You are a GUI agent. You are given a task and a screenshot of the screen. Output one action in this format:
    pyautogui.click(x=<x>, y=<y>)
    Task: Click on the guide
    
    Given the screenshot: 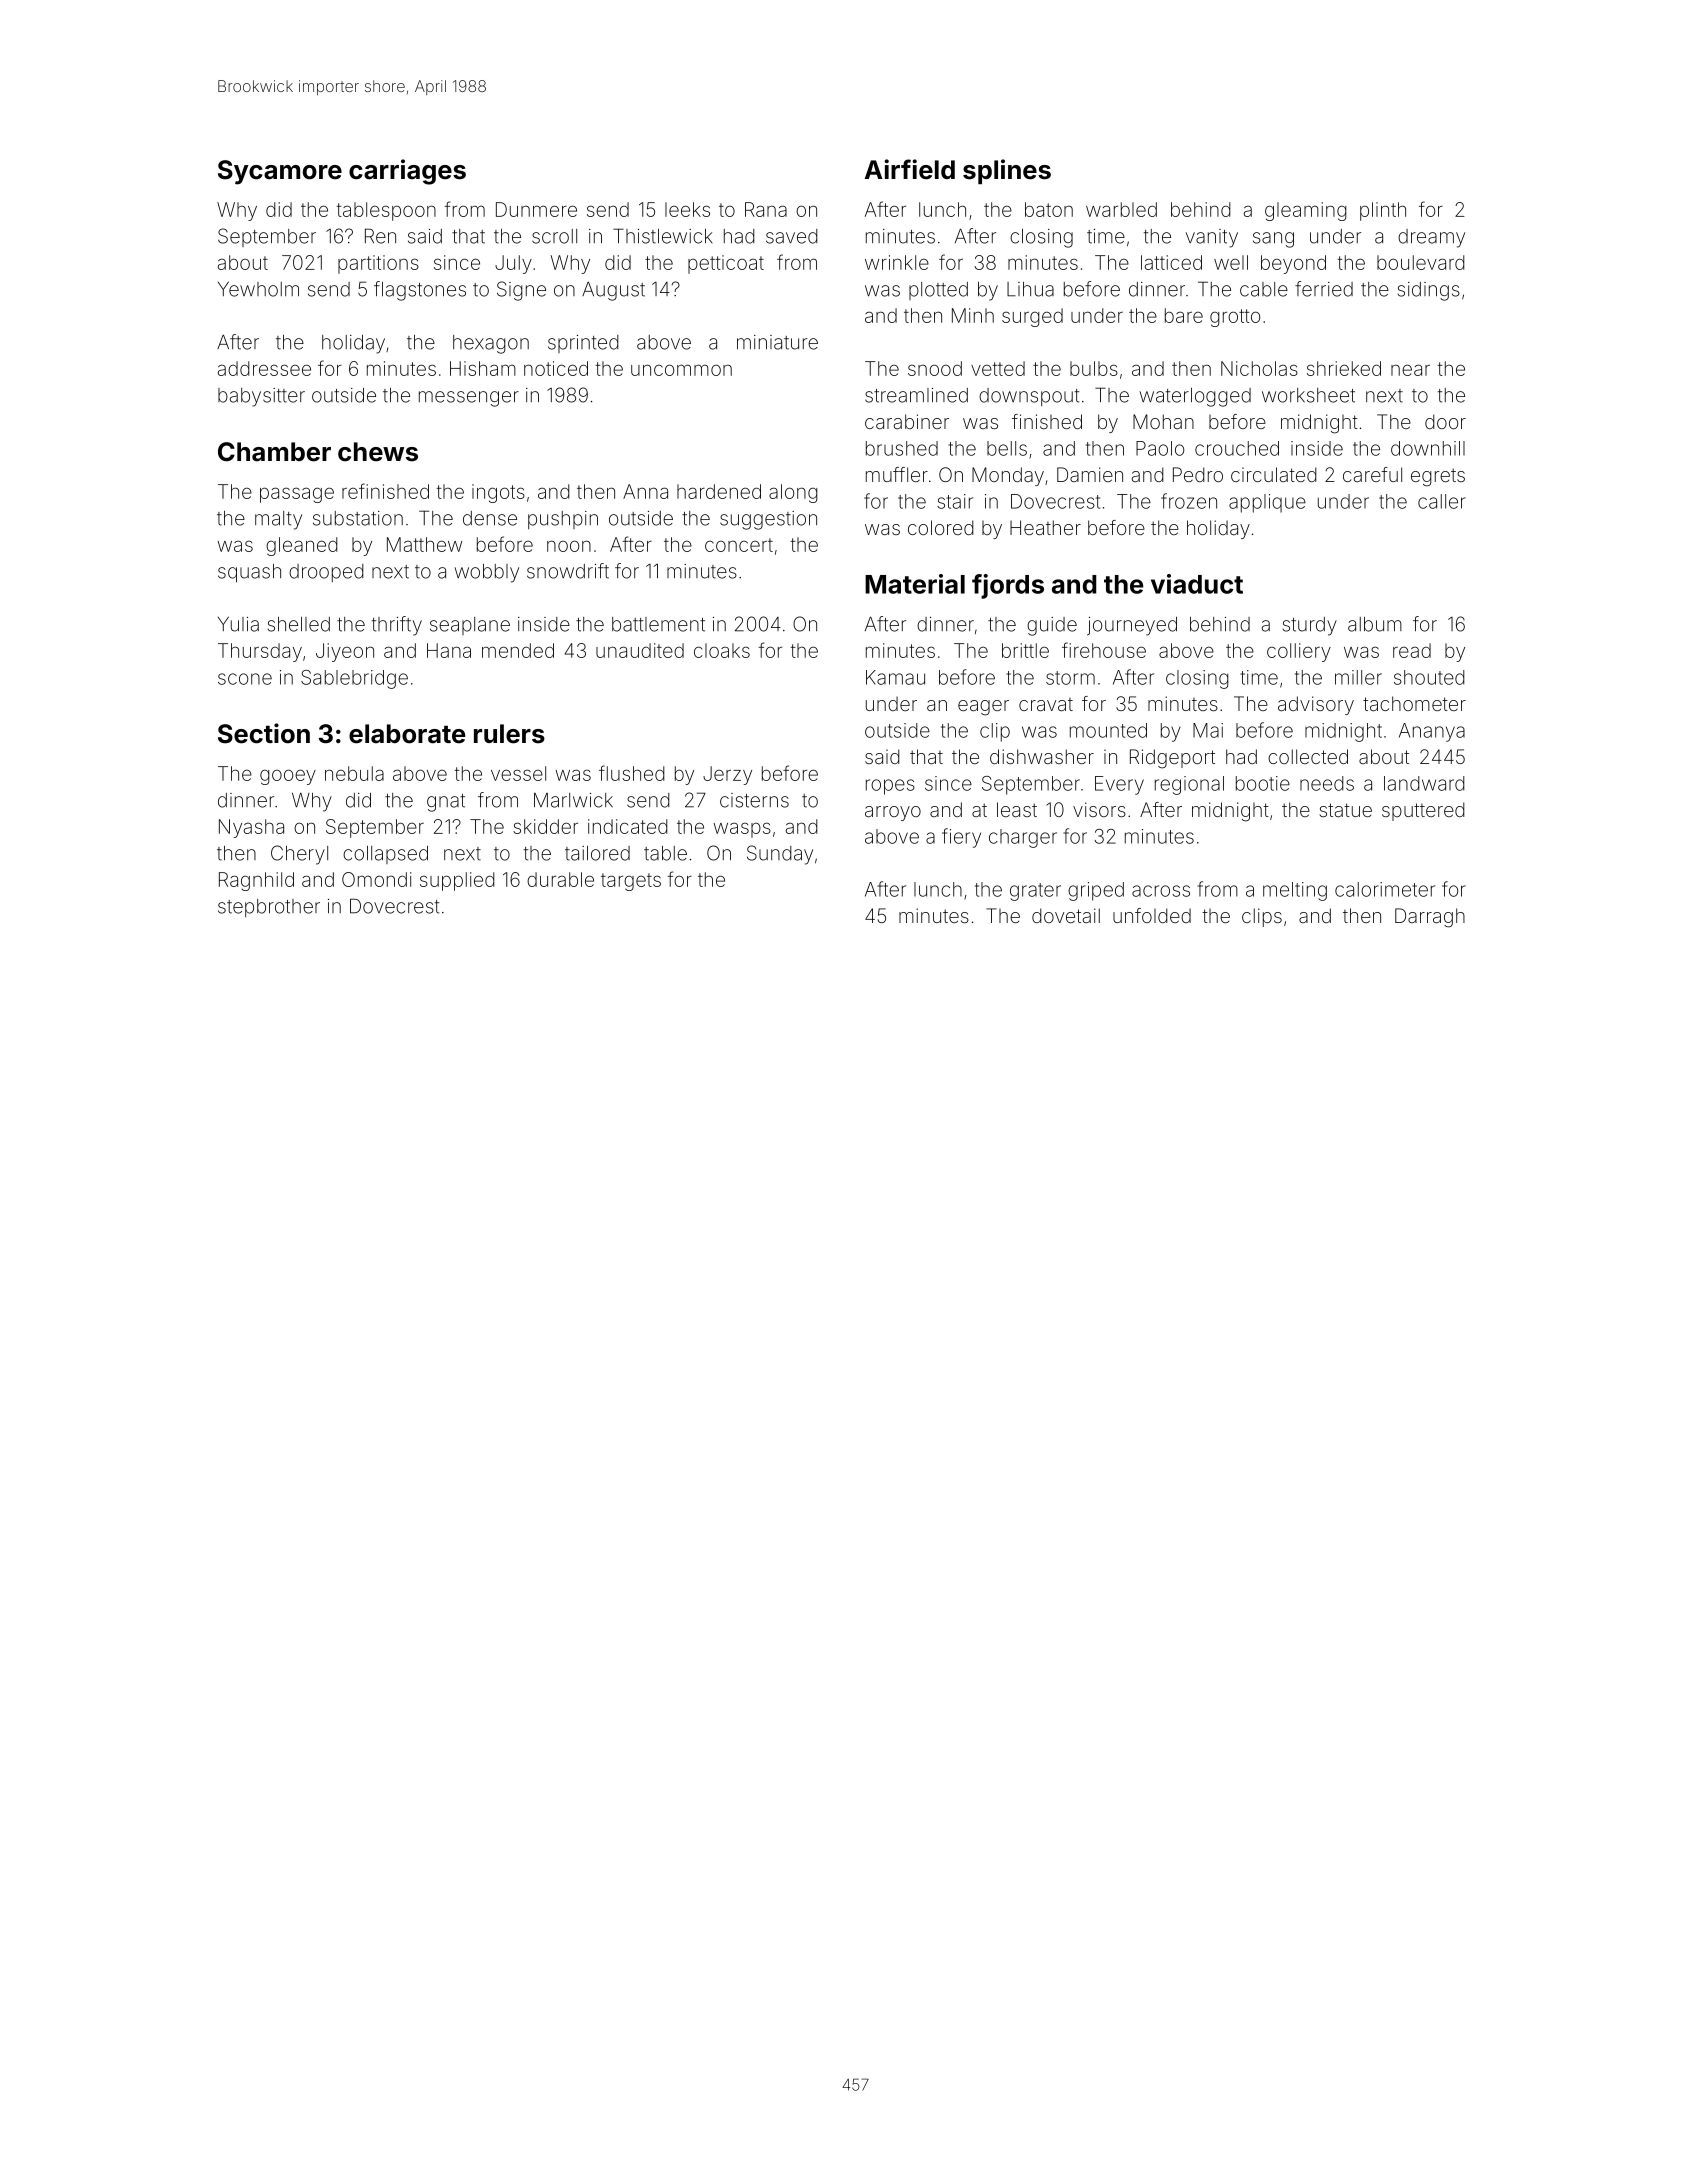 What is the action you would take?
    pyautogui.click(x=1052, y=626)
